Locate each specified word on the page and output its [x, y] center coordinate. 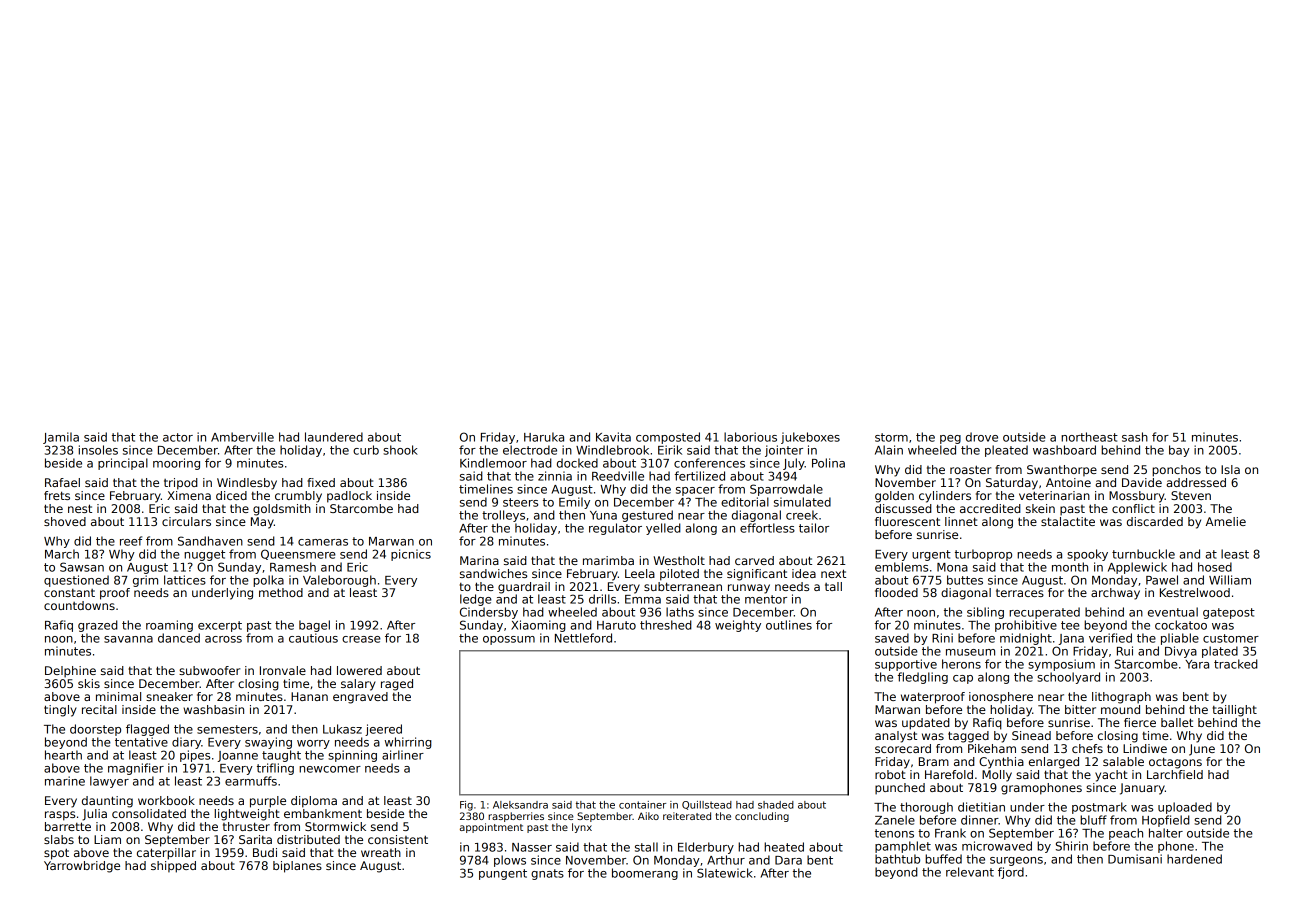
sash [1135, 437]
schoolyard [1068, 678]
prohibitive [1026, 626]
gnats [547, 874]
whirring [408, 743]
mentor [766, 599]
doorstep [95, 730]
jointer [784, 451]
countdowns [79, 605]
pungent [503, 874]
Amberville [242, 437]
